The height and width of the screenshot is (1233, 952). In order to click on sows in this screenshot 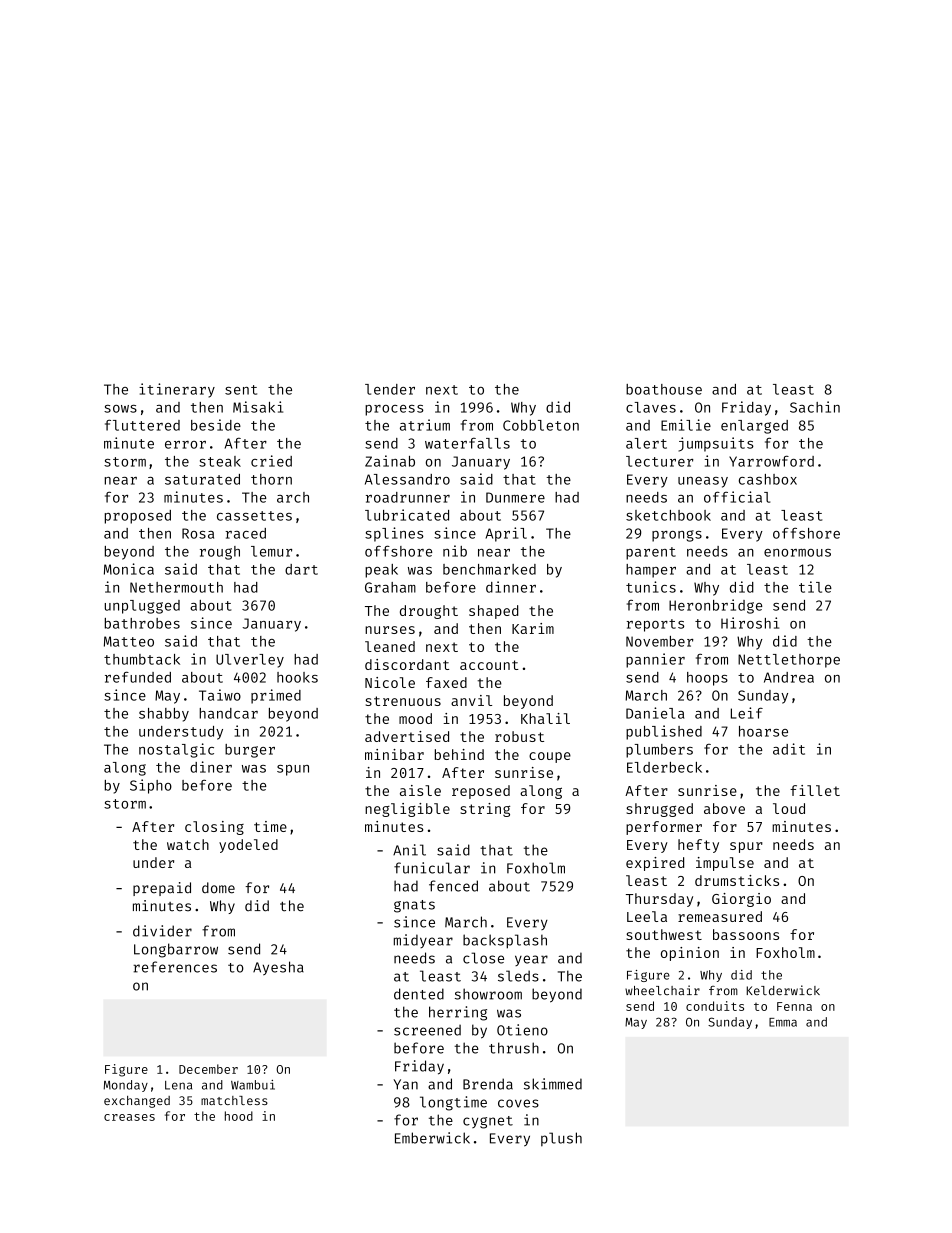, I will do `click(120, 409)`.
